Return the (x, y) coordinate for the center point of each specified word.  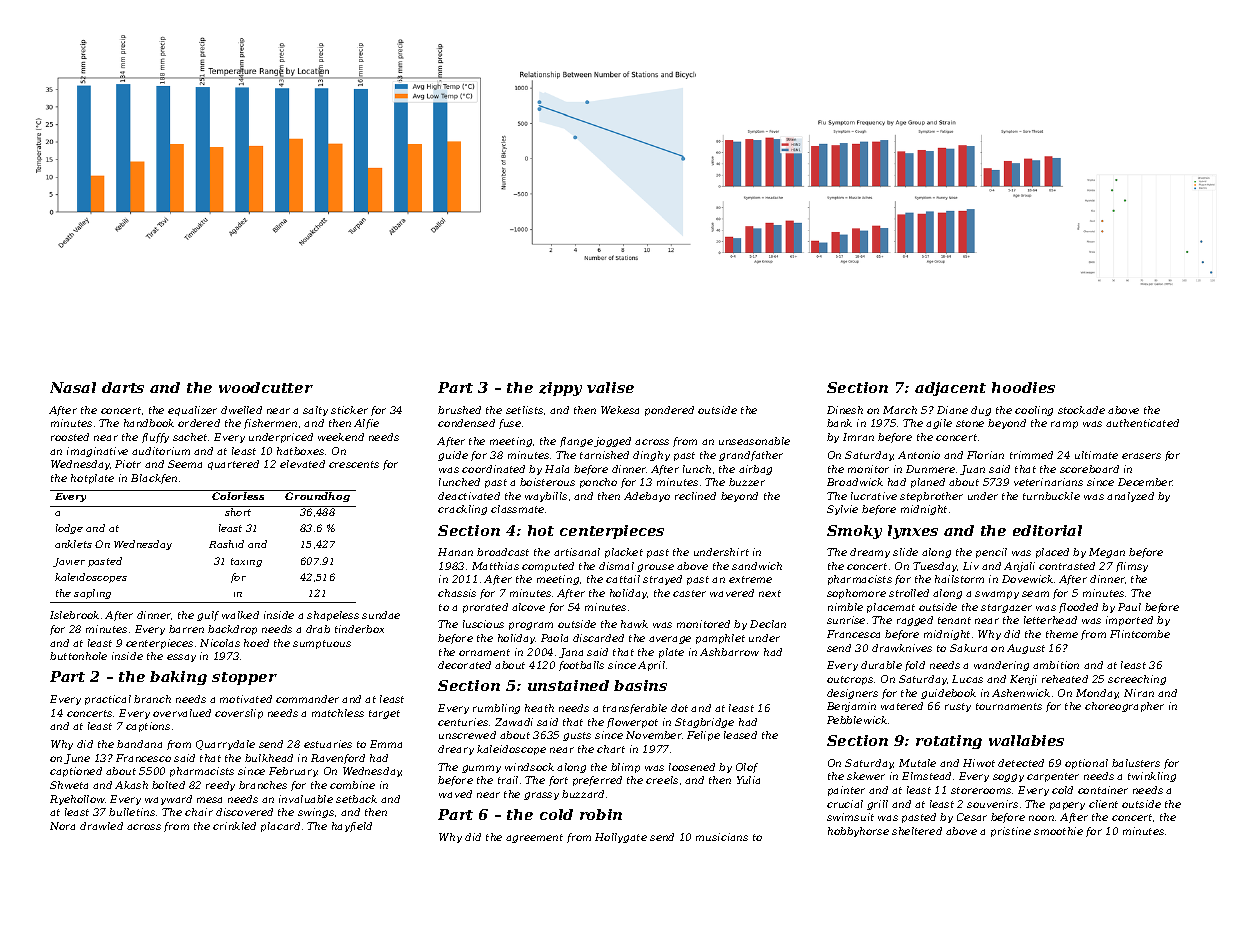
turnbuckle (1051, 496)
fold (915, 666)
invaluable (306, 799)
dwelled (241, 410)
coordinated (493, 469)
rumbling (496, 709)
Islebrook (74, 615)
